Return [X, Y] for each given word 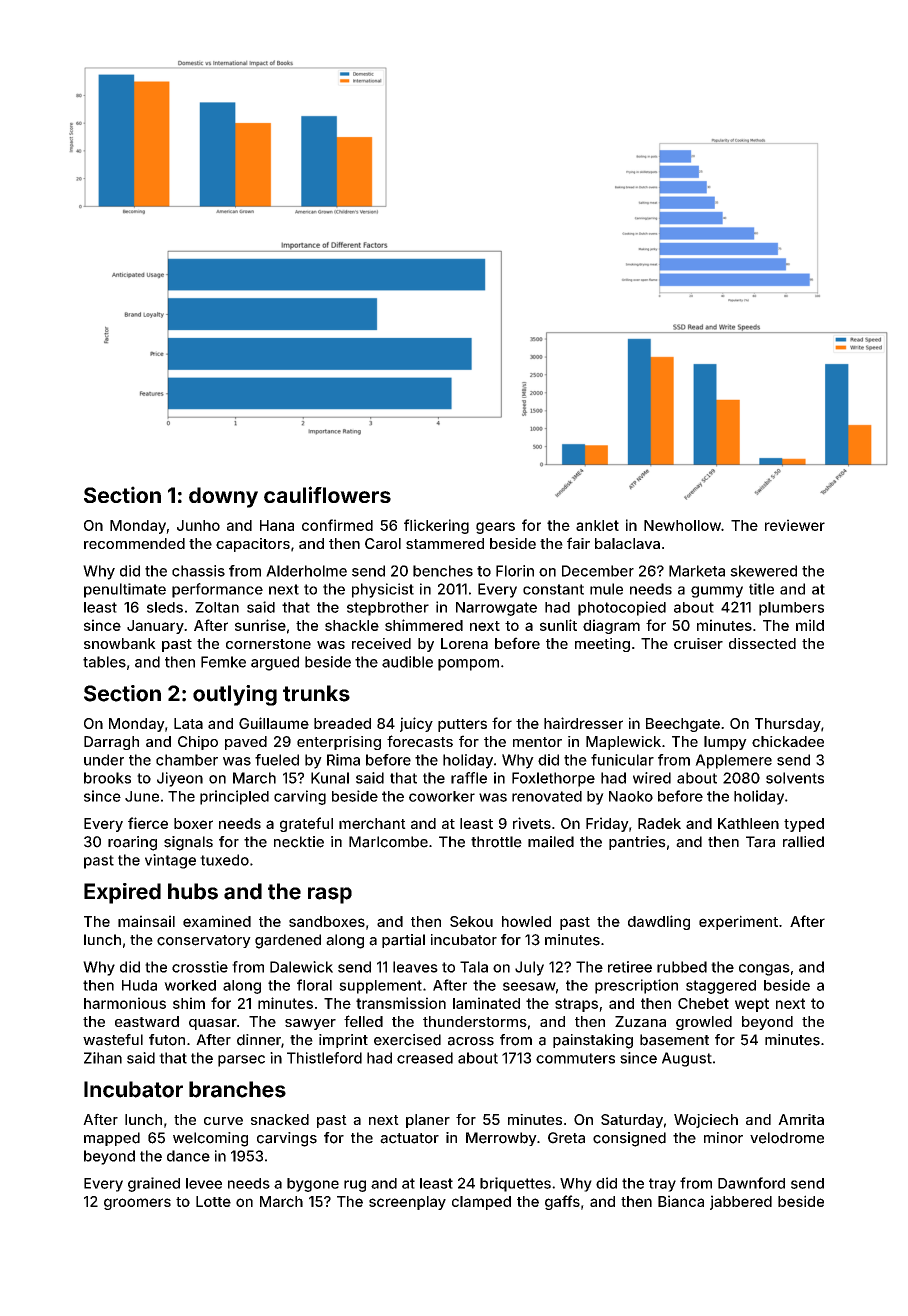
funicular [622, 760]
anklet [597, 525]
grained [154, 1184]
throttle [496, 842]
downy [223, 497]
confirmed [337, 525]
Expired [122, 893]
